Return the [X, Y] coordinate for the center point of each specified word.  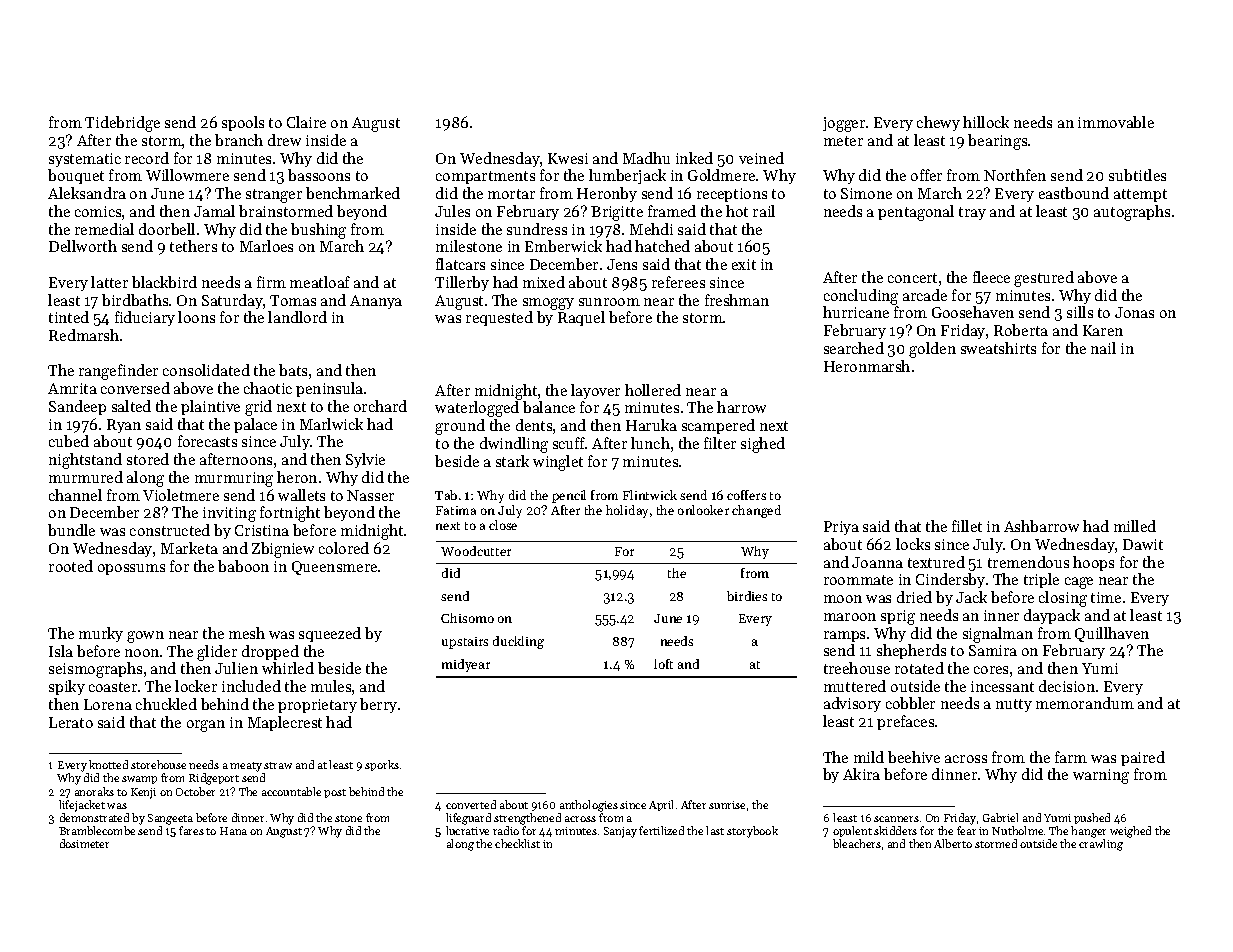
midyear [466, 665]
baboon [243, 566]
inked [694, 158]
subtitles [1137, 175]
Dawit [1143, 544]
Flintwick [650, 495]
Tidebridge [122, 124]
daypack [1052, 616]
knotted [108, 764]
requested [499, 318]
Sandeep [77, 407]
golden [932, 350]
